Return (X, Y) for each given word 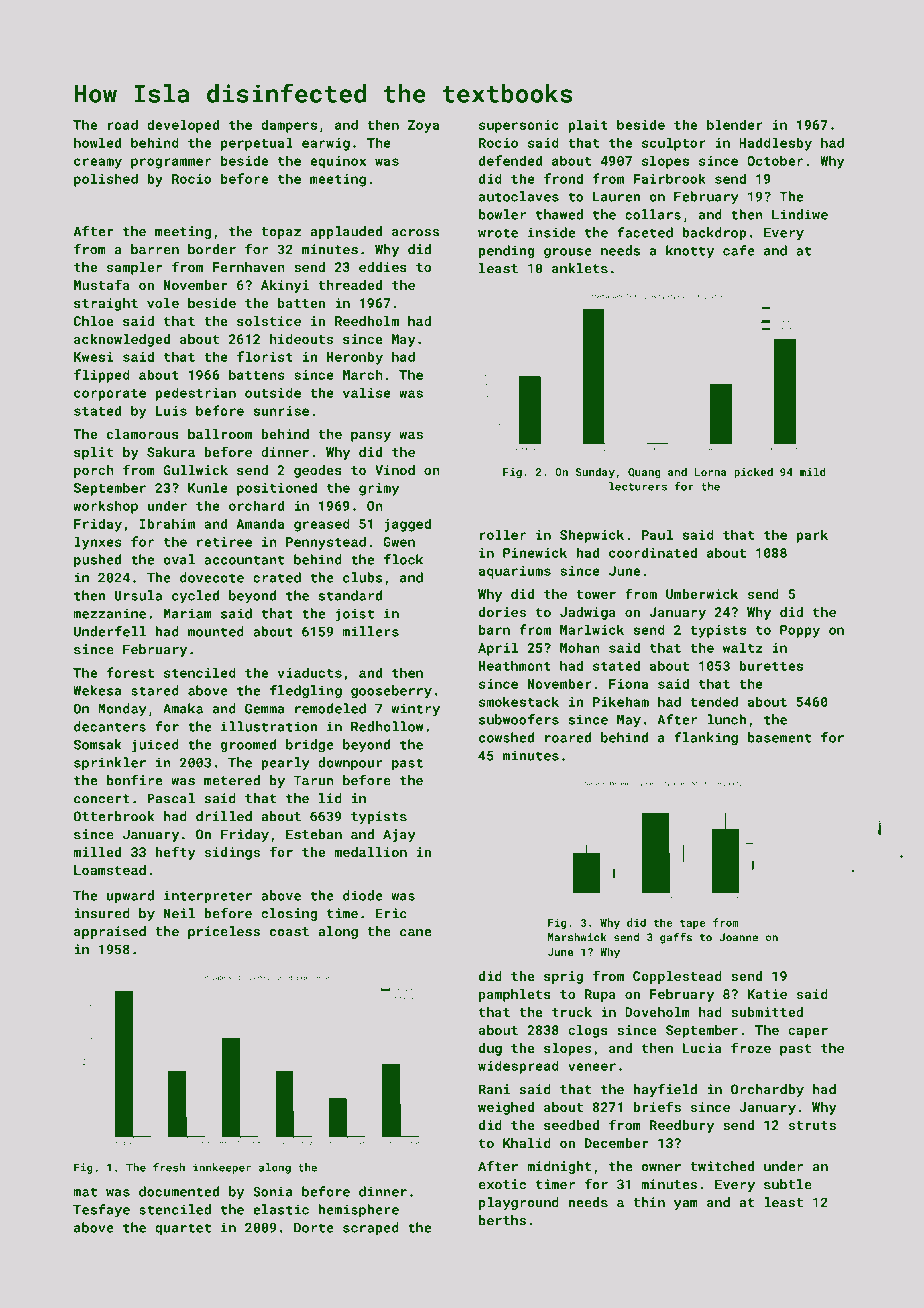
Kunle (208, 487)
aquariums (515, 572)
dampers (289, 126)
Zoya (423, 126)
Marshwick (577, 937)
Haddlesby (775, 144)
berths (502, 1220)
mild (813, 471)
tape (693, 924)
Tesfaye (101, 1211)
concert (102, 799)
